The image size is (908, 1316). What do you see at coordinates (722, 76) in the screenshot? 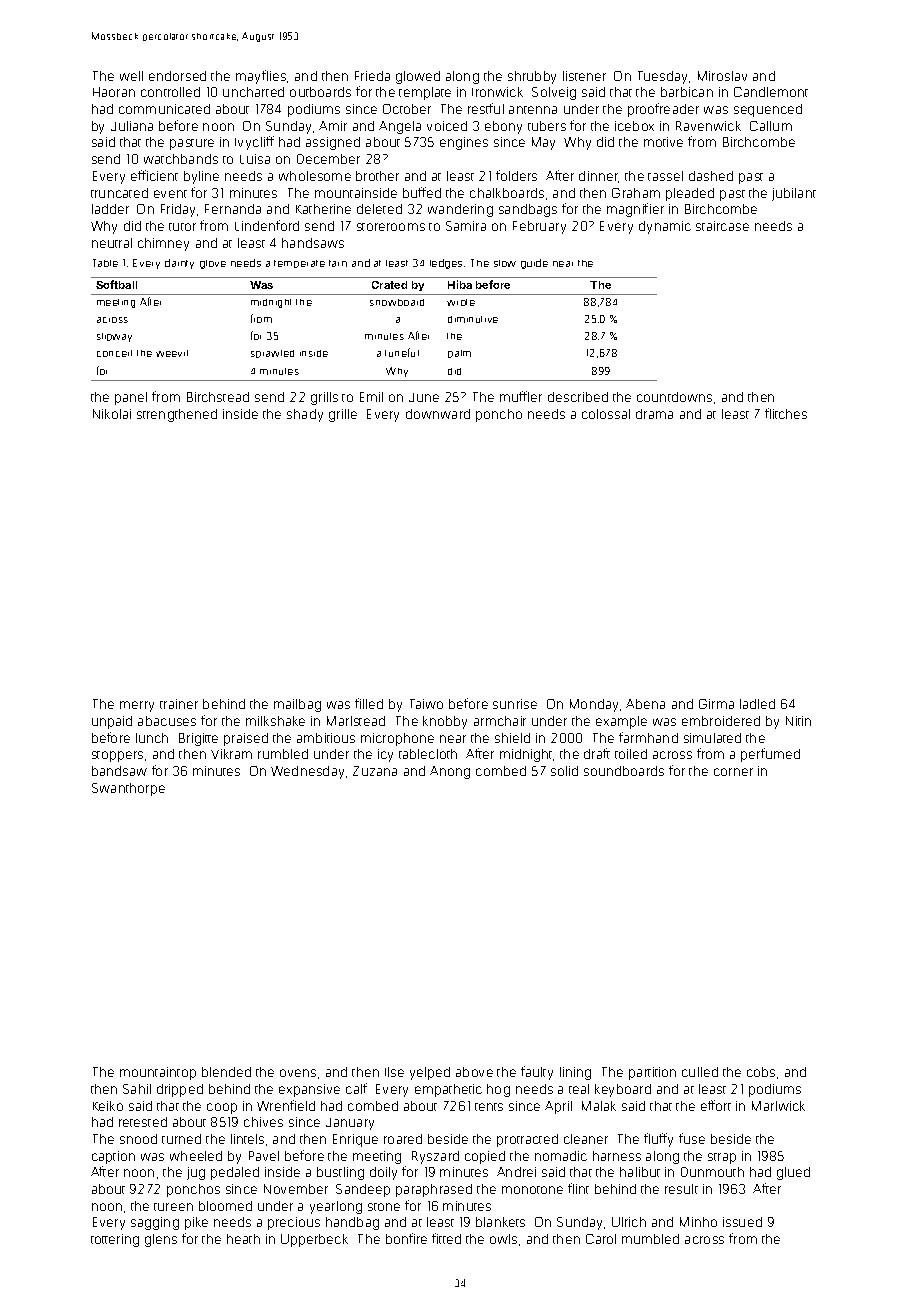
I see `Miroslav` at bounding box center [722, 76].
